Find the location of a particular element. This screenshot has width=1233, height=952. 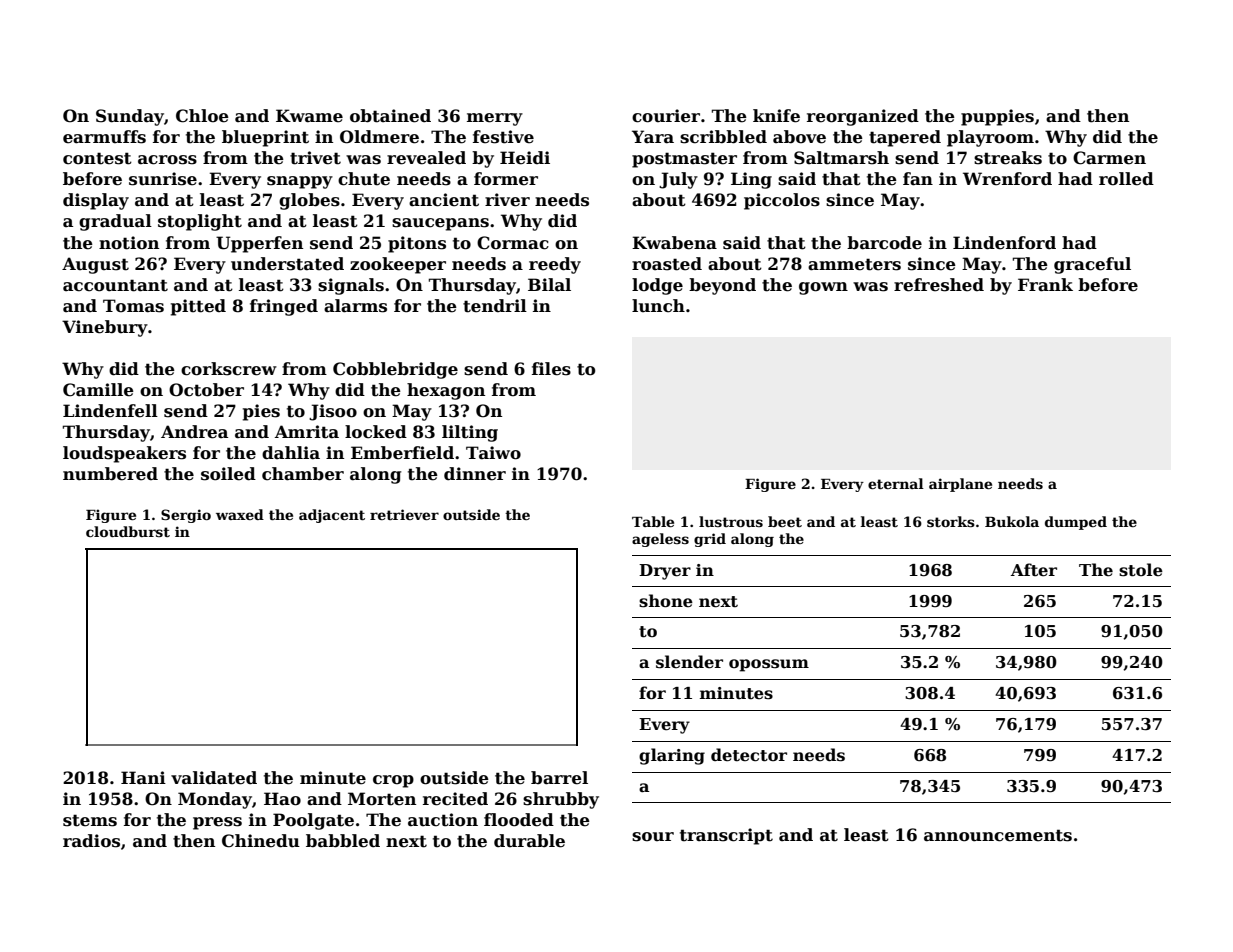

retriever is located at coordinates (404, 514).
